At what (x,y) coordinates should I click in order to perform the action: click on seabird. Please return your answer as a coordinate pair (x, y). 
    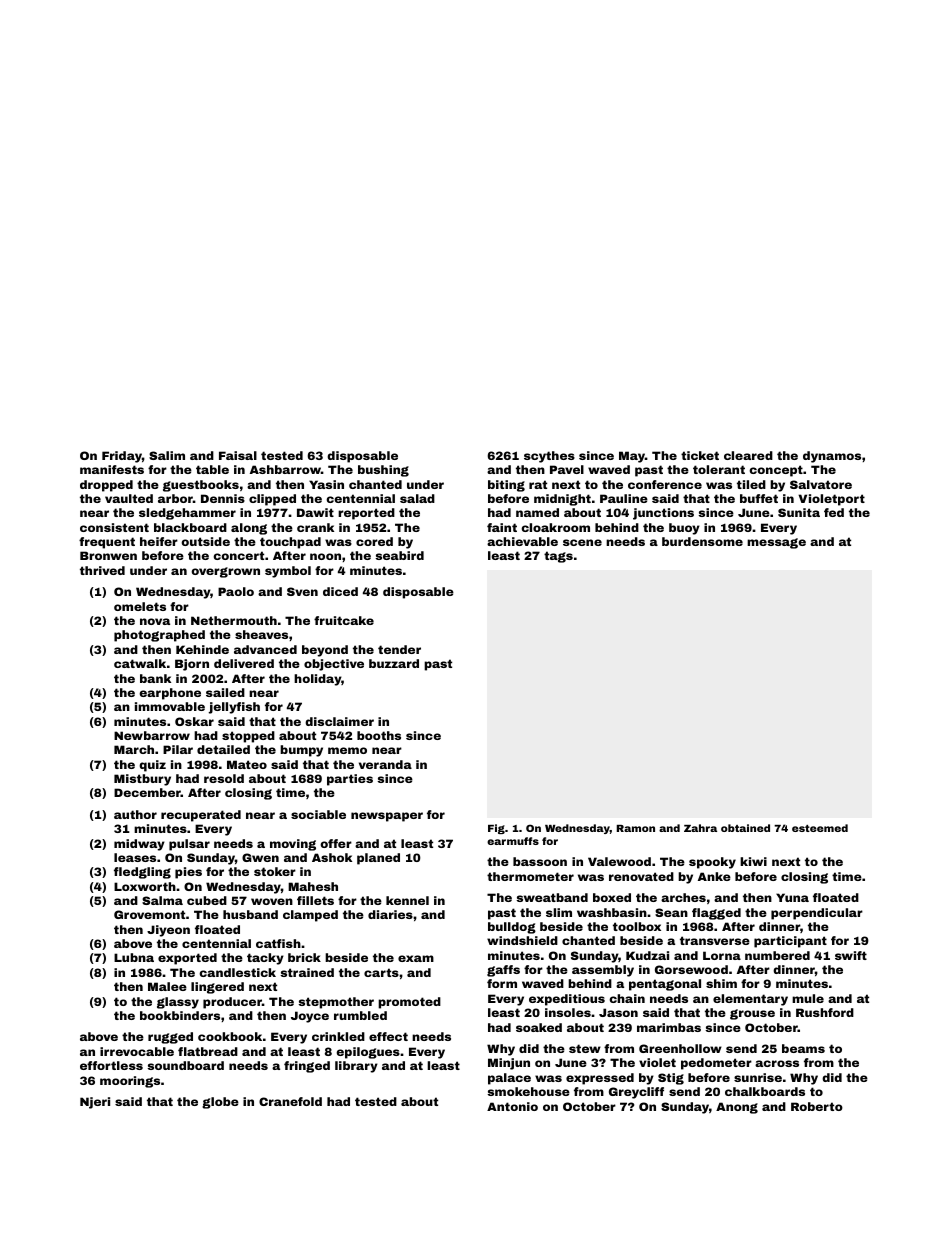
    Looking at the image, I should click on (399, 555).
